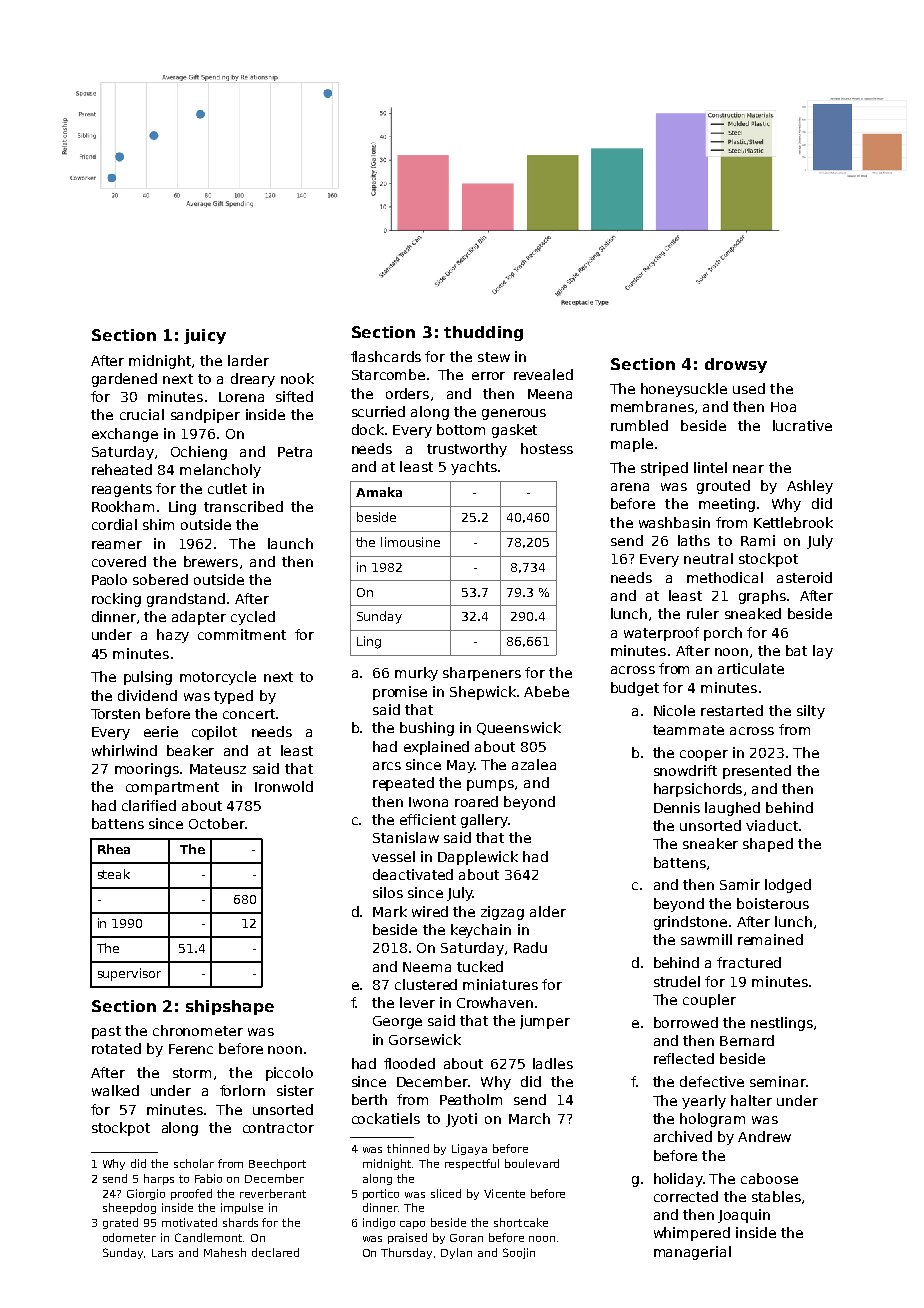  I want to click on hostess, so click(547, 448).
